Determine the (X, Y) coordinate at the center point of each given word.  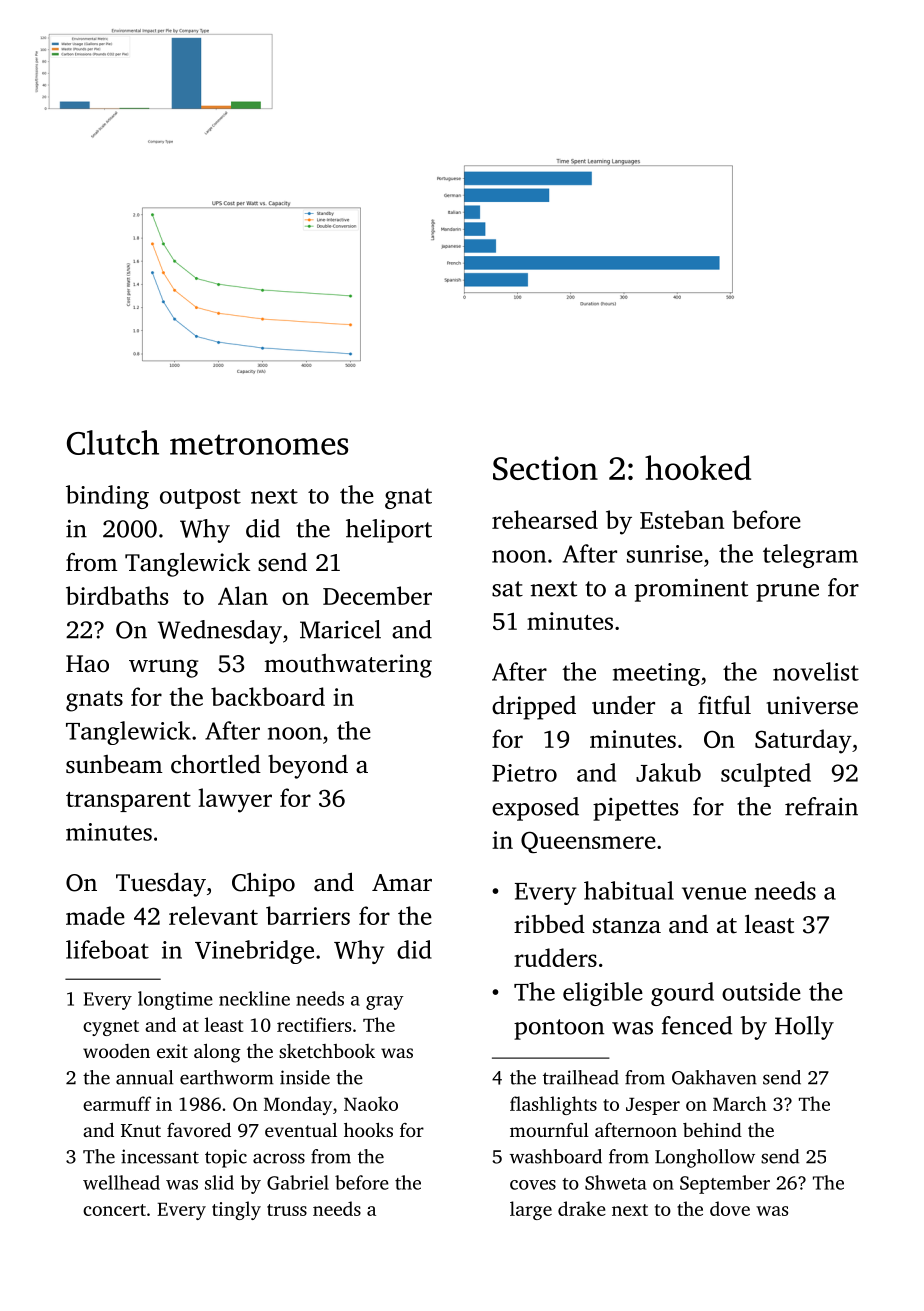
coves (533, 1185)
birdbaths (117, 595)
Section (545, 468)
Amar (402, 883)
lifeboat (107, 949)
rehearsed (545, 519)
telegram (810, 556)
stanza (627, 926)
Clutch (113, 442)
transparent (128, 802)
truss (287, 1210)
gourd (682, 994)
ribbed (549, 924)
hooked (698, 467)
